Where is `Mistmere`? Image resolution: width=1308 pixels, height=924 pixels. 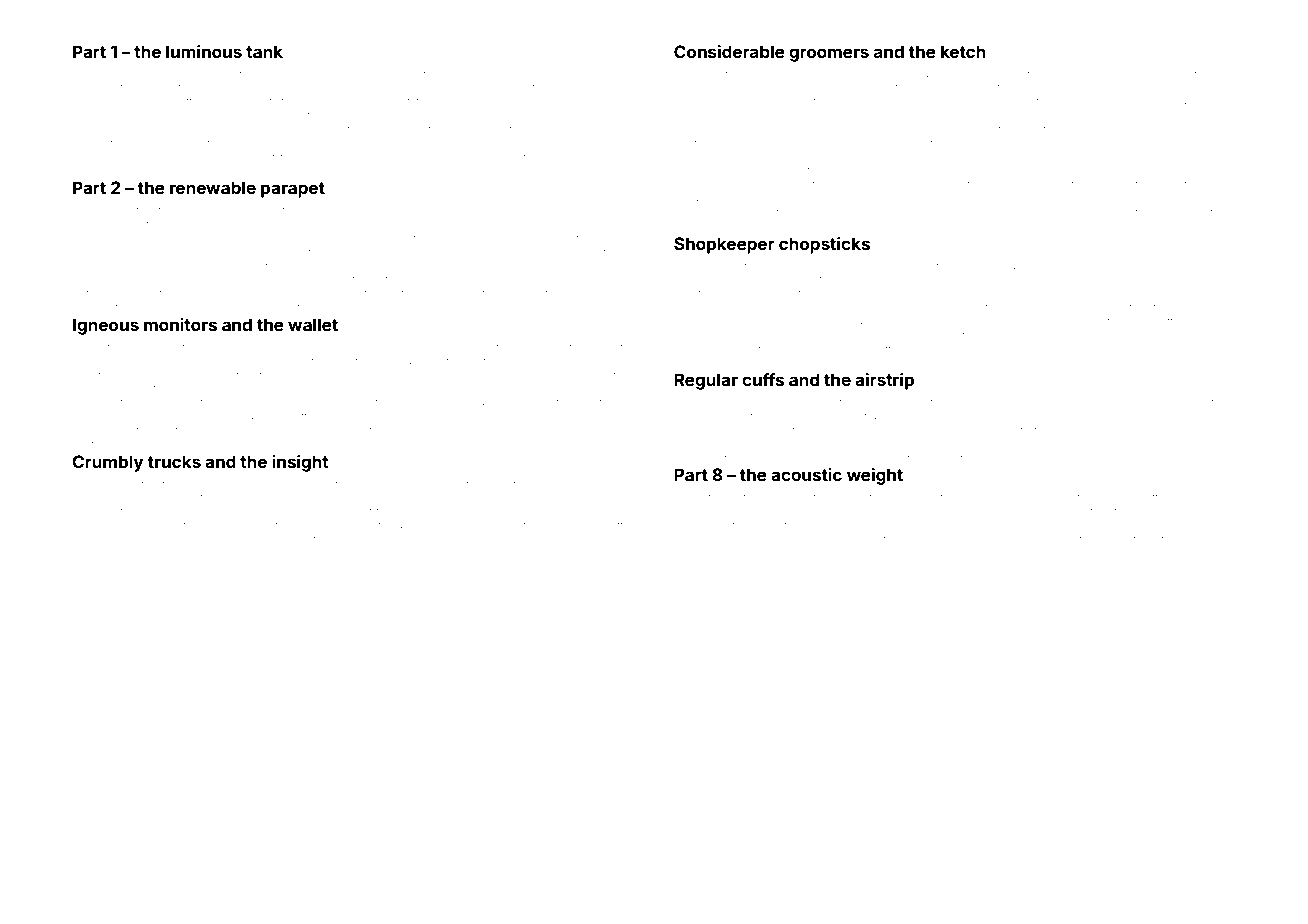
Mistmere is located at coordinates (575, 347).
